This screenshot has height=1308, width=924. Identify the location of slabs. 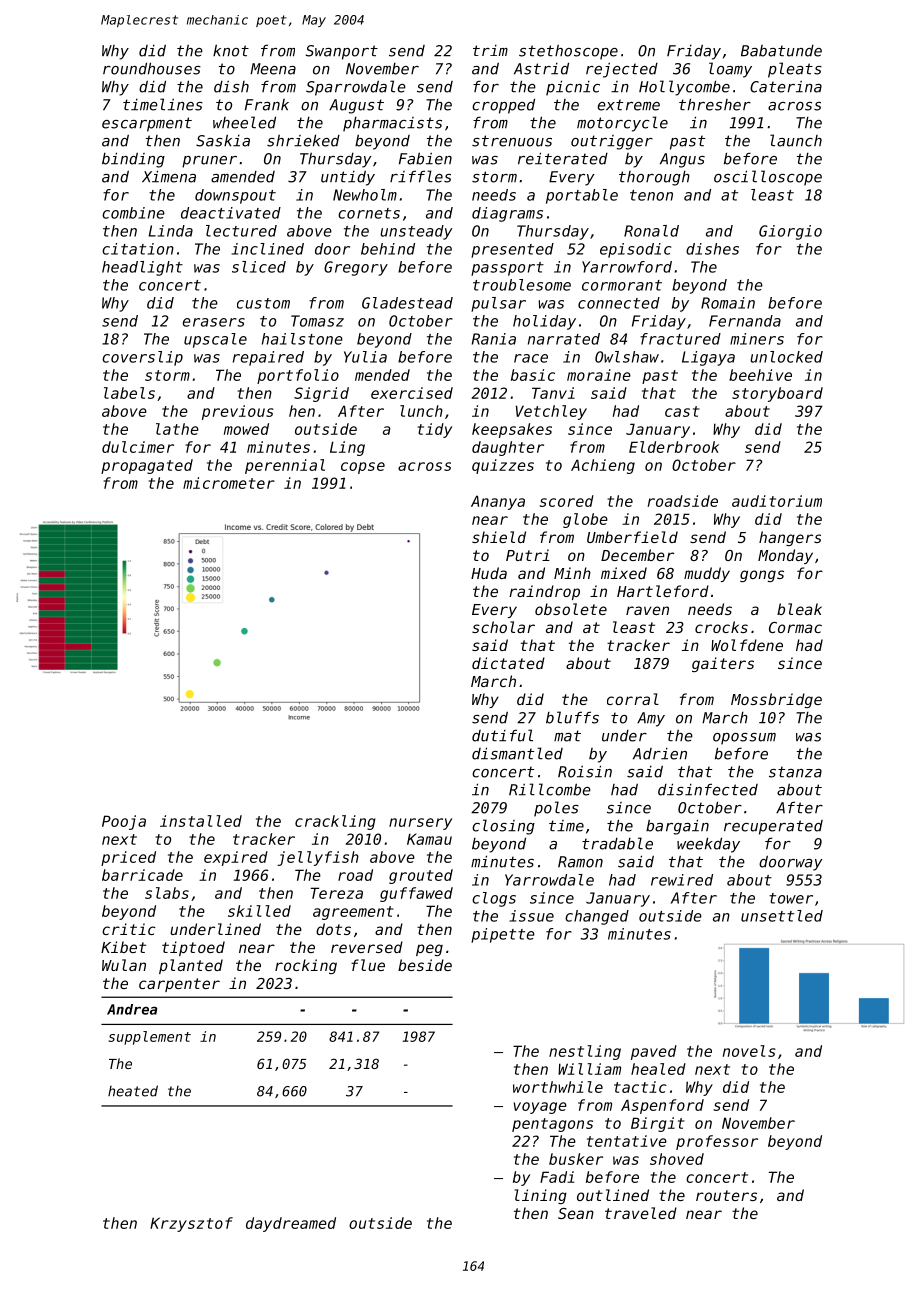
(167, 893).
